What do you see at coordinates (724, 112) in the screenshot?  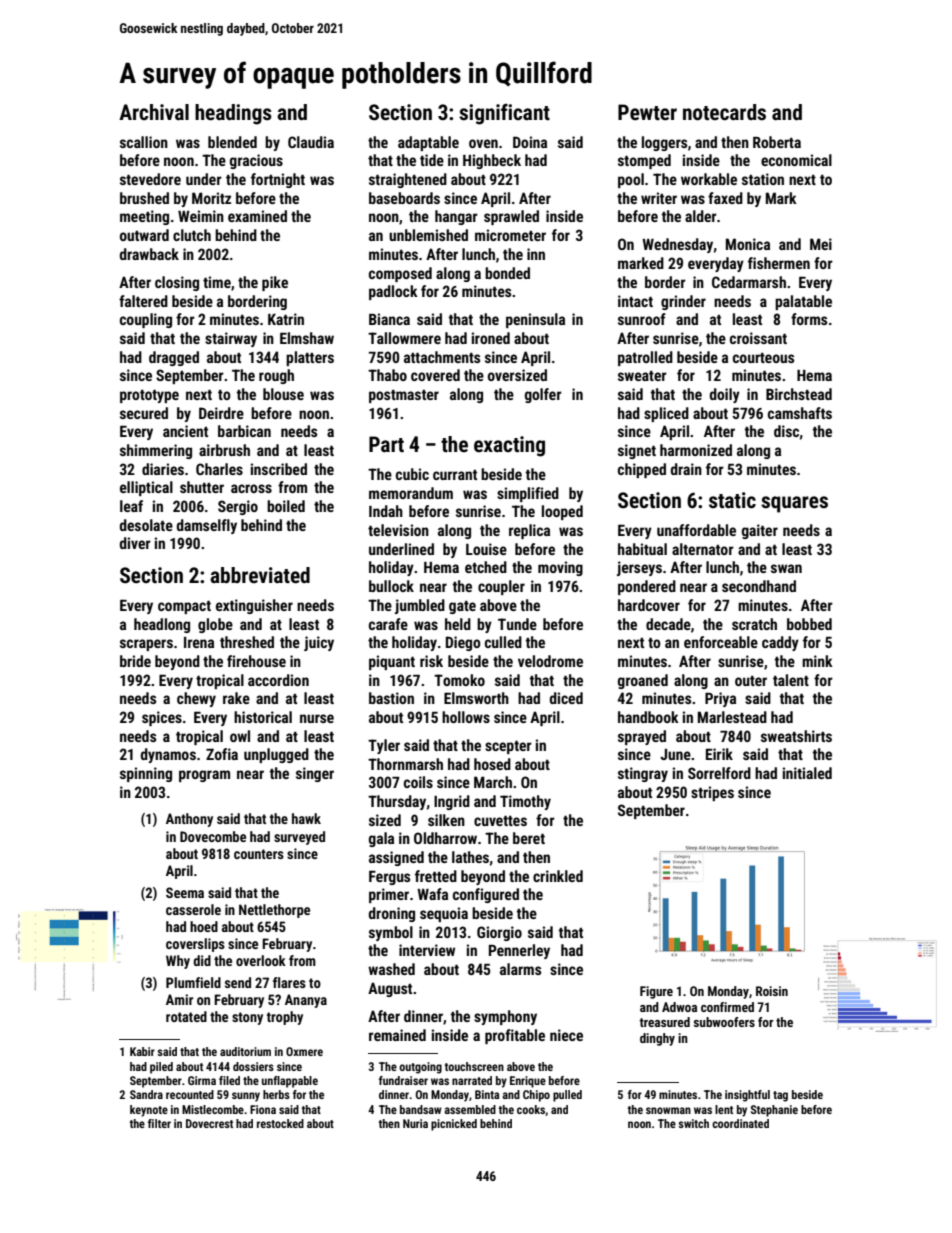 I see `notecards` at bounding box center [724, 112].
